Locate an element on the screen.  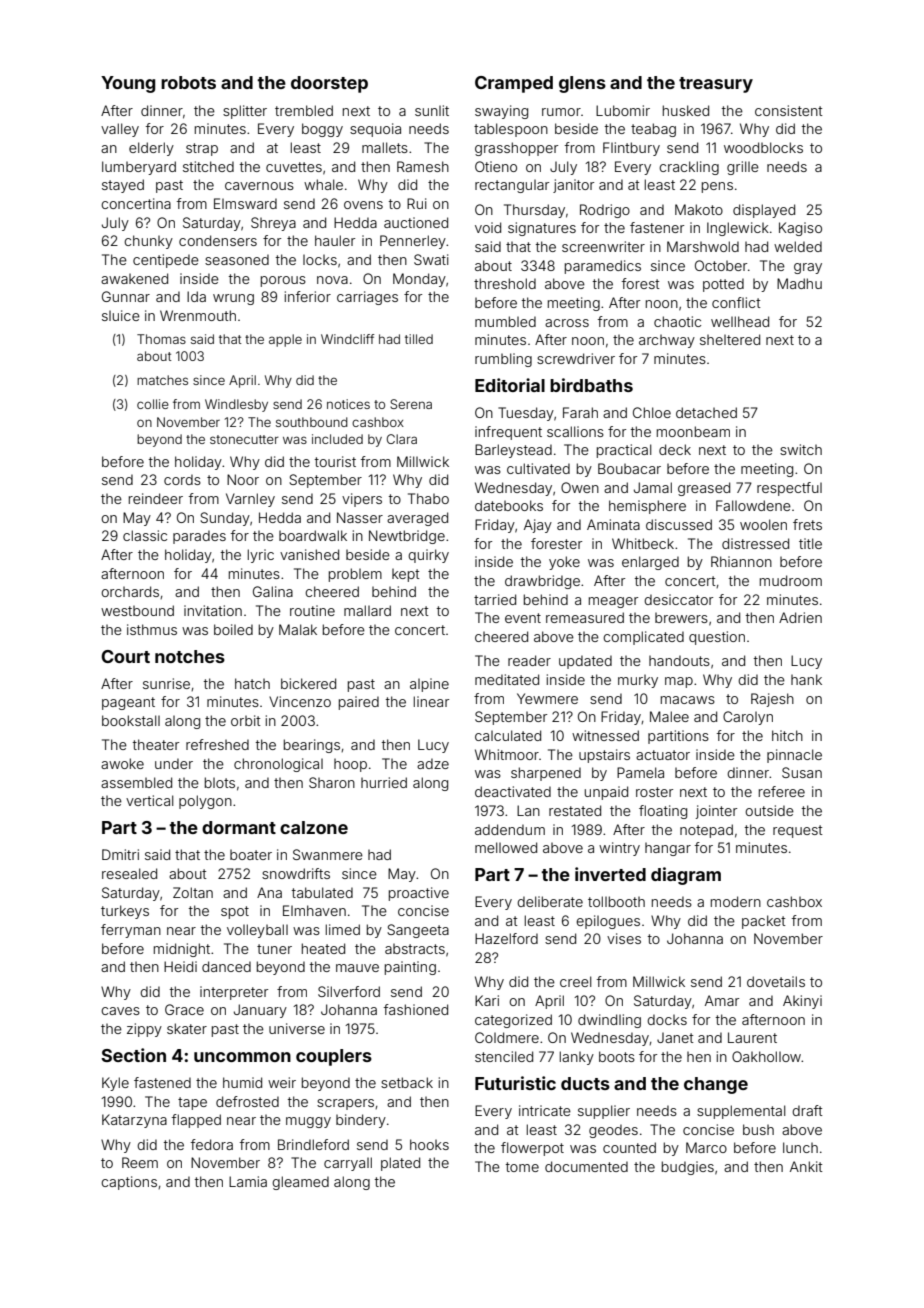
moonbeam is located at coordinates (693, 431).
